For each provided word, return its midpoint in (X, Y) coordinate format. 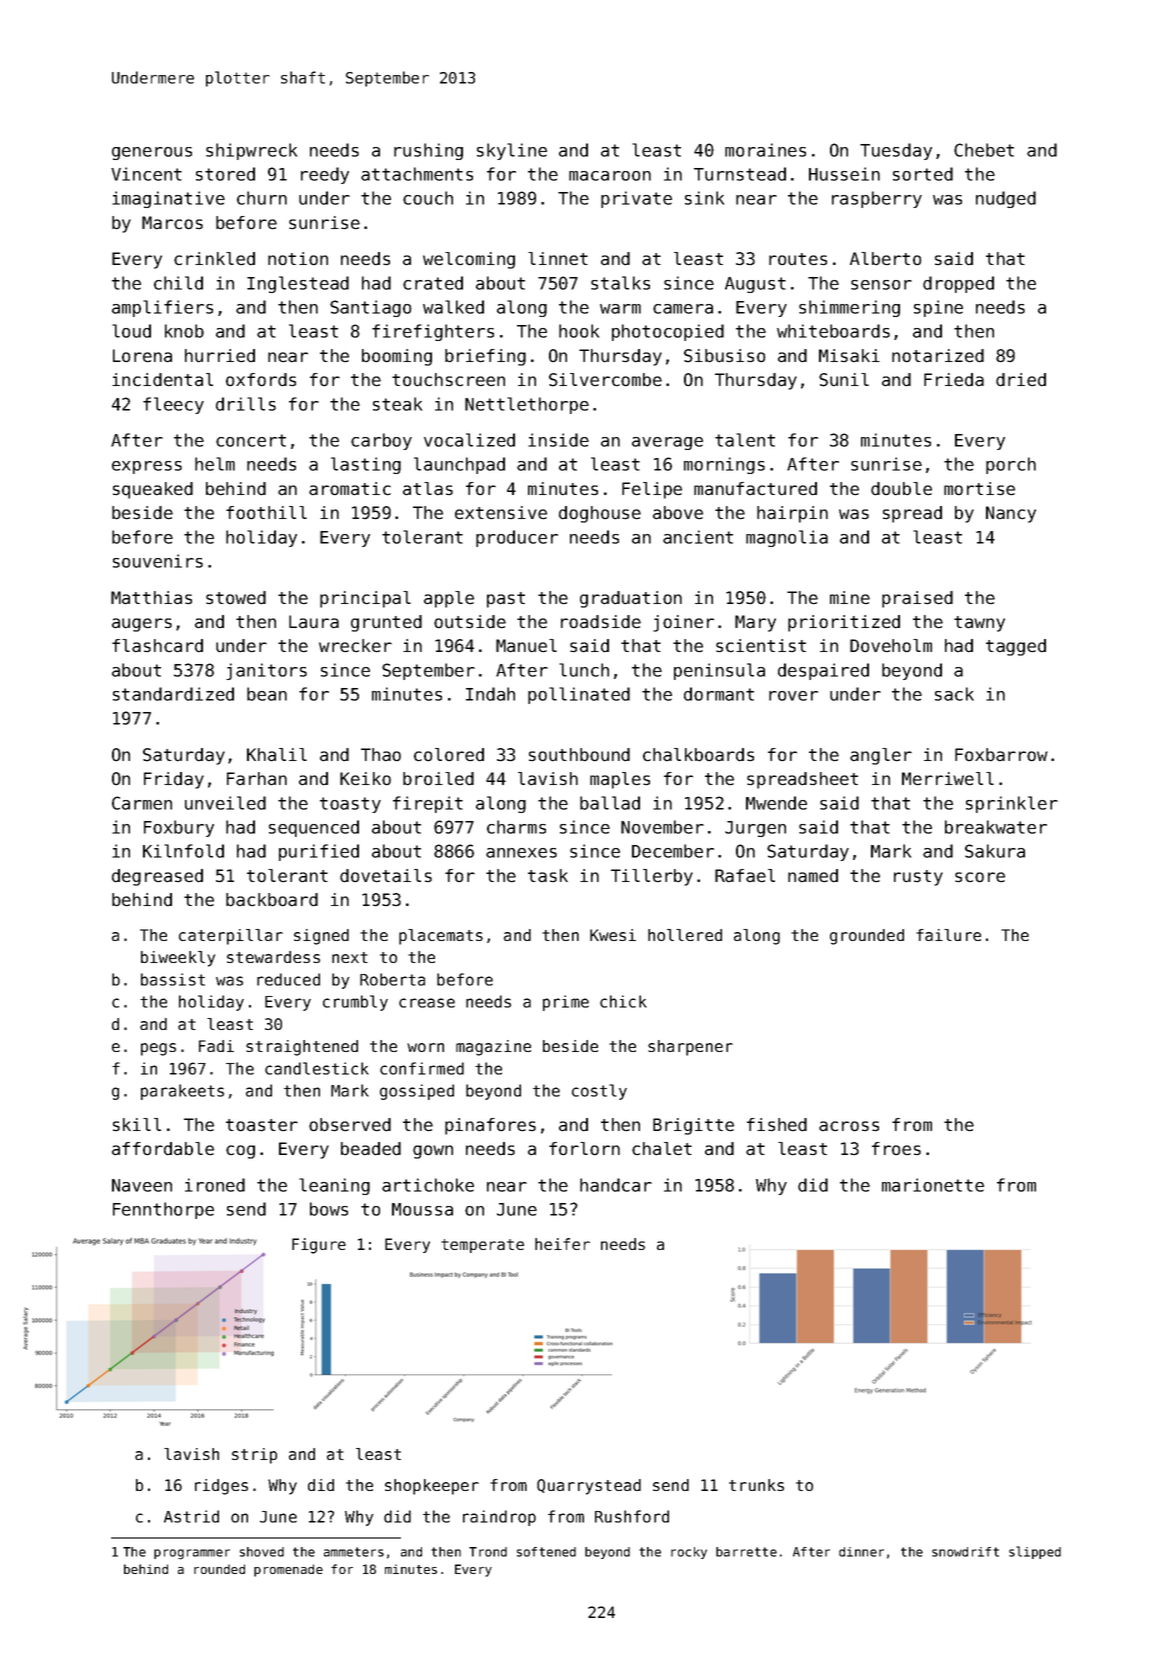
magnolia (787, 538)
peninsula (719, 671)
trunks (756, 1485)
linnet (558, 259)
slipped (1035, 1552)
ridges (221, 1487)
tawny (979, 624)
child (178, 283)
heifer (562, 1244)
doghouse (600, 514)
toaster (262, 1125)
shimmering (849, 308)
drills (246, 404)
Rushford (632, 1516)
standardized (173, 694)
